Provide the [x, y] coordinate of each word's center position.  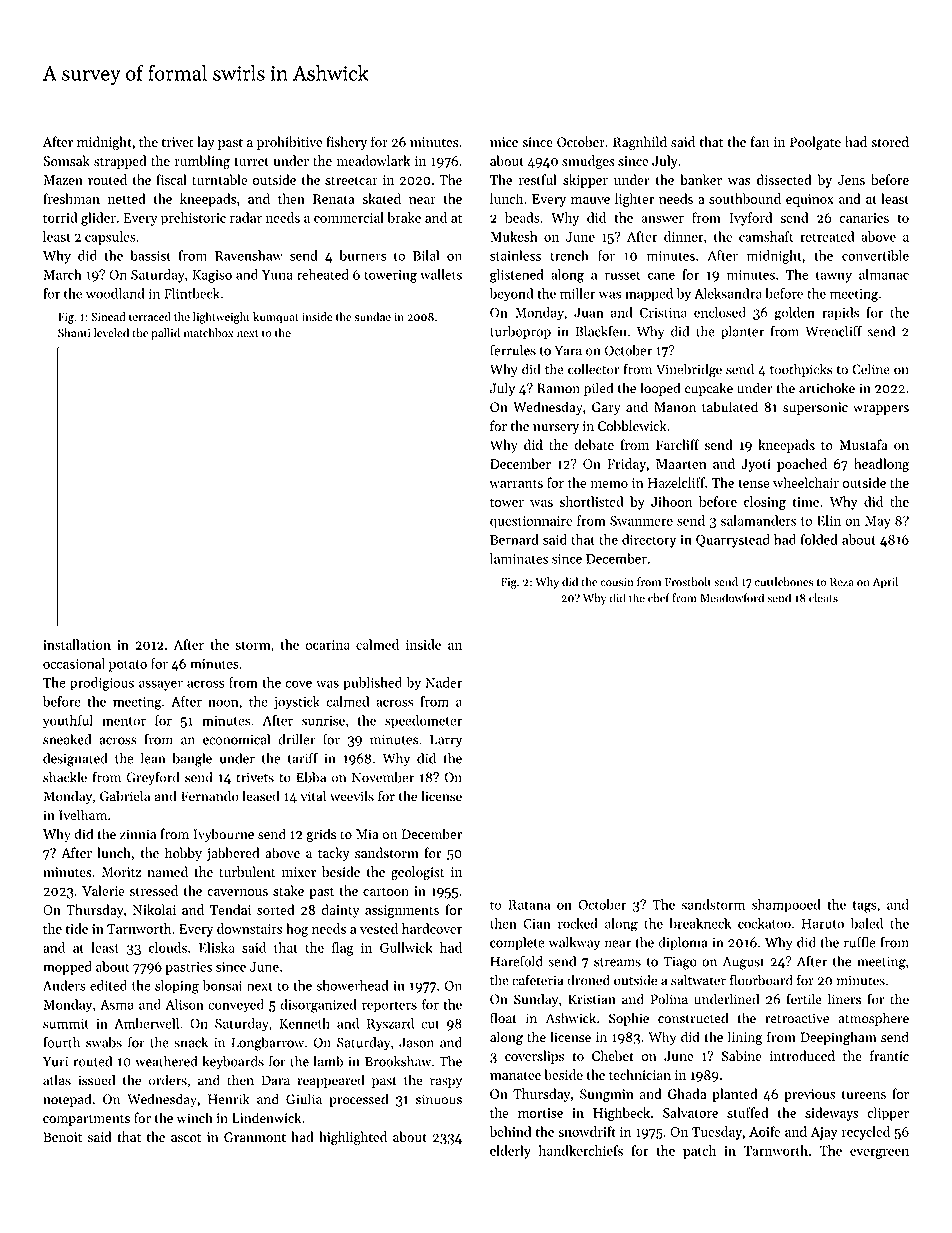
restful [538, 179]
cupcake [709, 389]
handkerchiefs [580, 1150]
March [62, 274]
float [503, 1018]
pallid [165, 334]
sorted [275, 909]
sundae [373, 317]
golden [795, 314]
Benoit [62, 1137]
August [744, 963]
